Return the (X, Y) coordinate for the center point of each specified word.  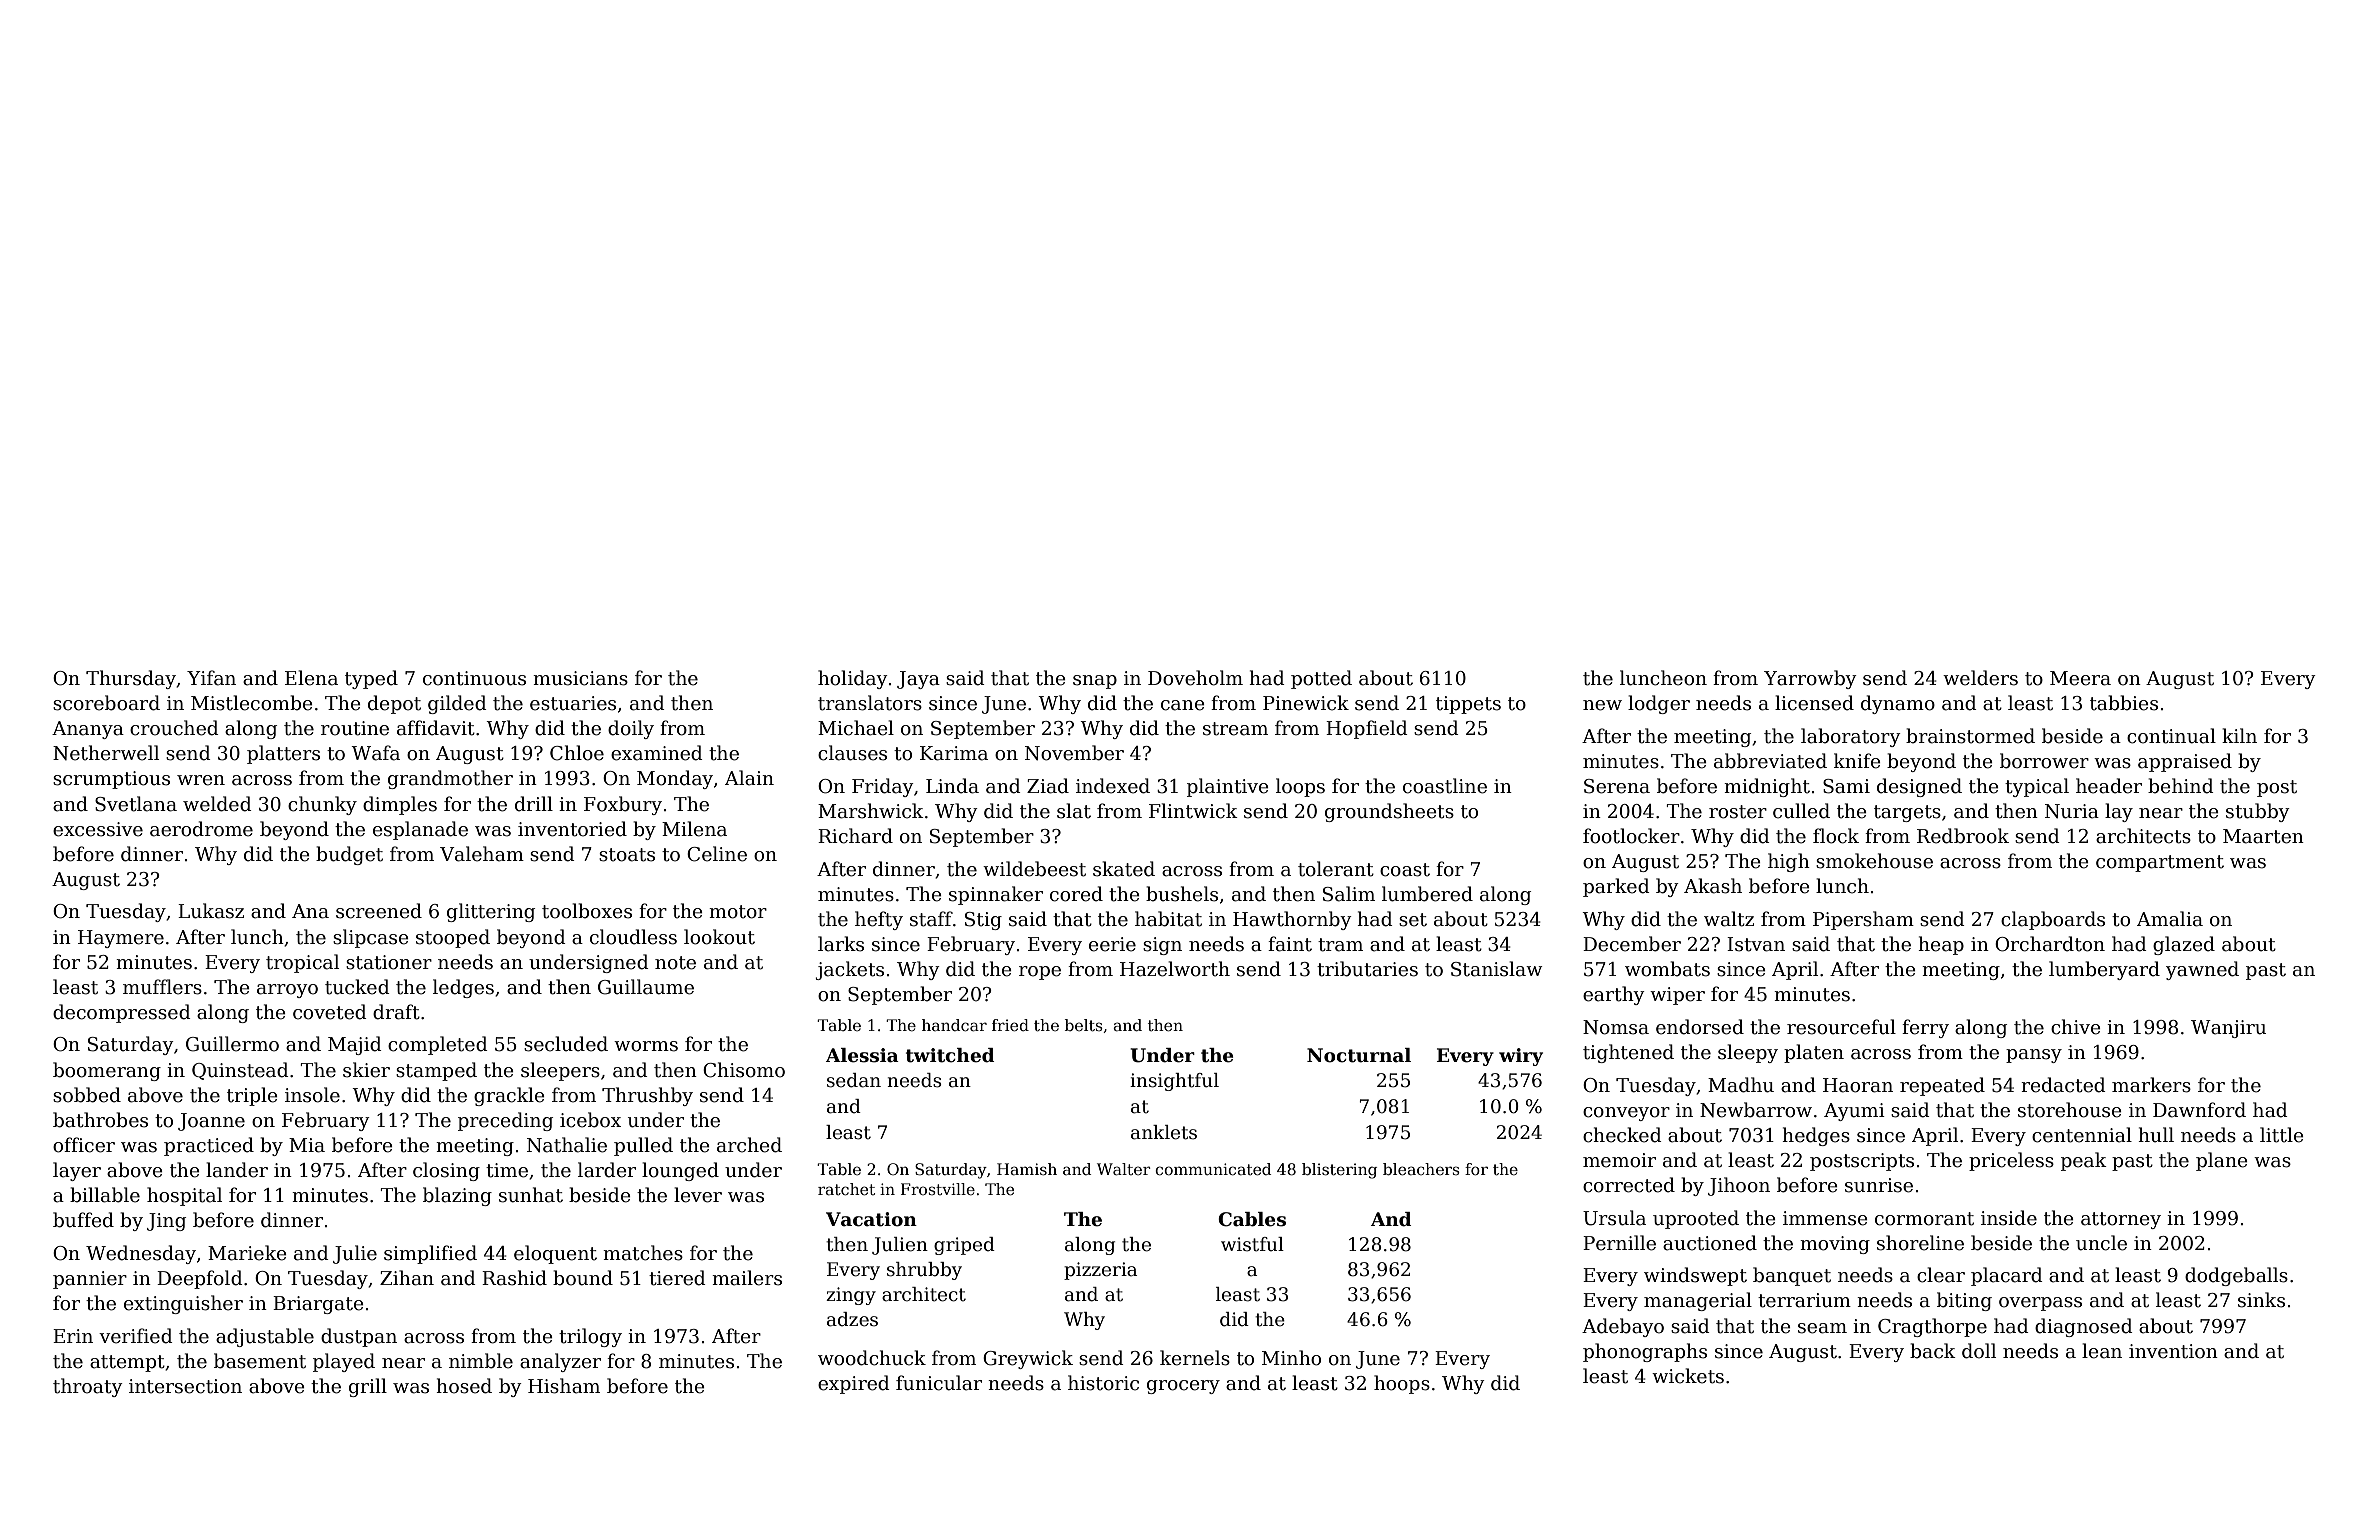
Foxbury (623, 805)
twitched (950, 1055)
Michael (856, 728)
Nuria (2072, 811)
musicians (580, 678)
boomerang (107, 1071)
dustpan (359, 1337)
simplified (430, 1254)
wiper (1677, 996)
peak (2084, 1161)
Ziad (1048, 786)
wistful (1252, 1244)
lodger (1659, 704)
